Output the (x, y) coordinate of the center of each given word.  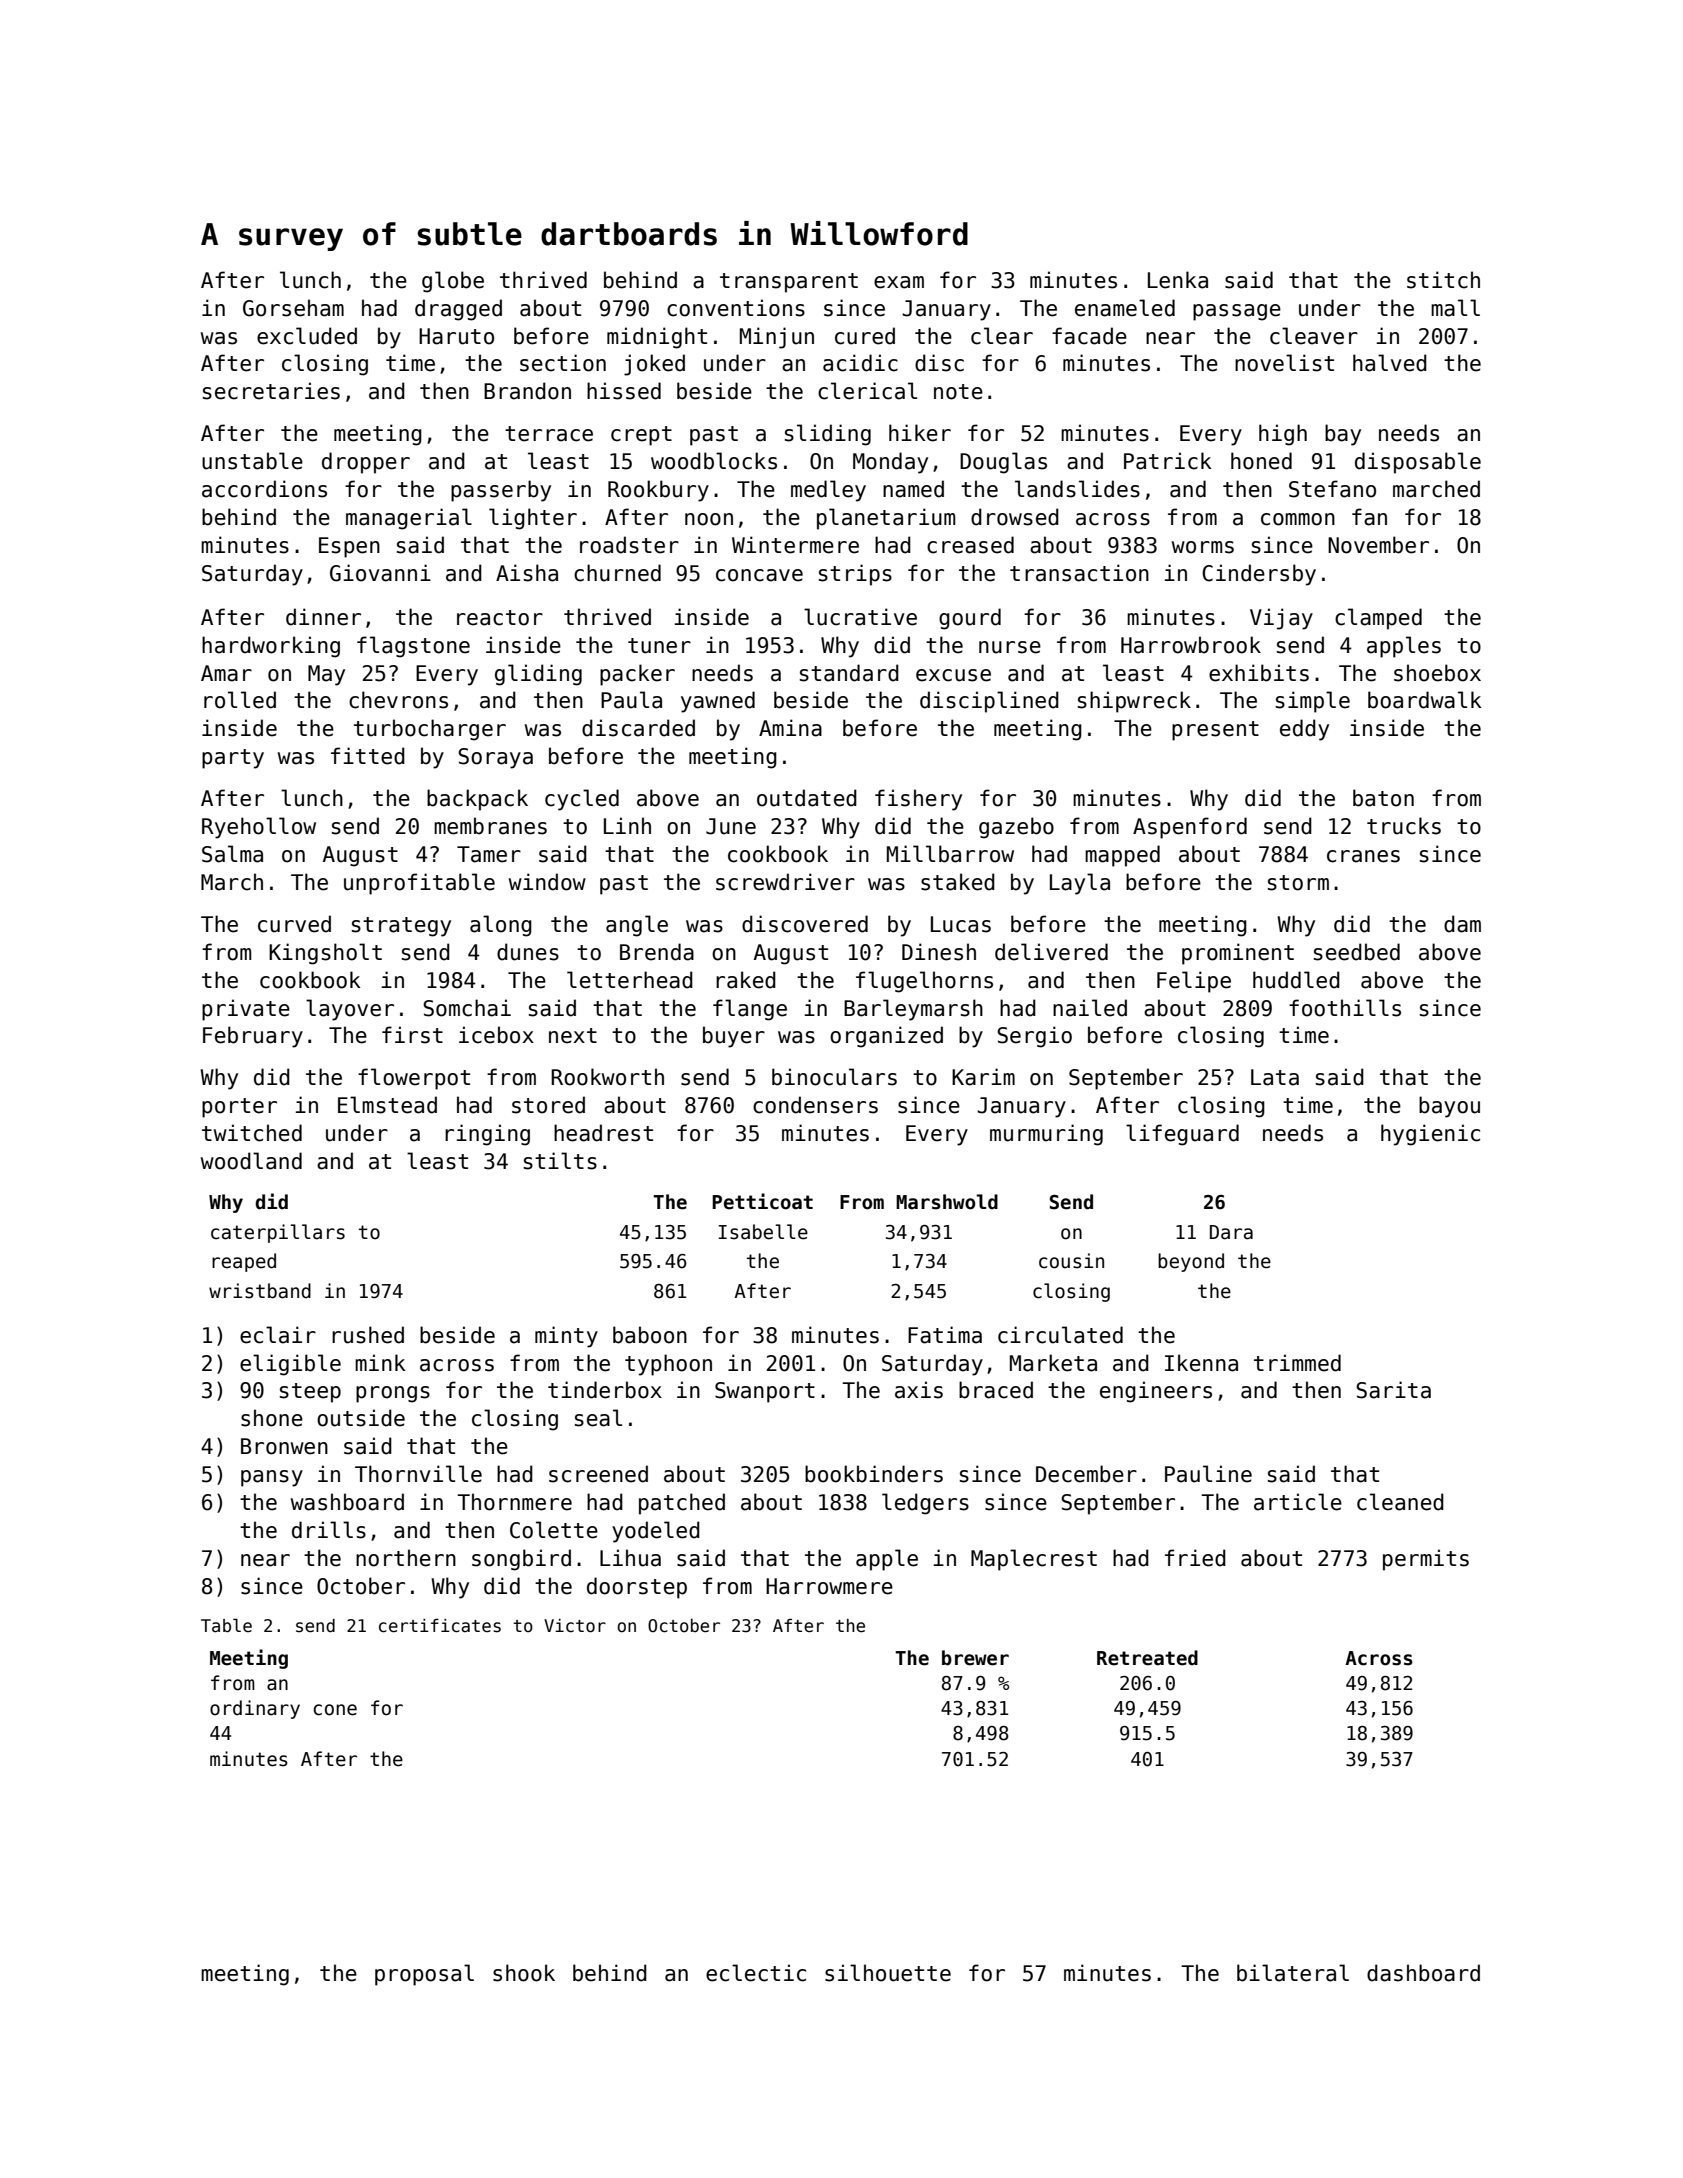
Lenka (1178, 280)
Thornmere (514, 1502)
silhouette (888, 1973)
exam (899, 282)
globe (453, 282)
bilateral (1293, 1973)
